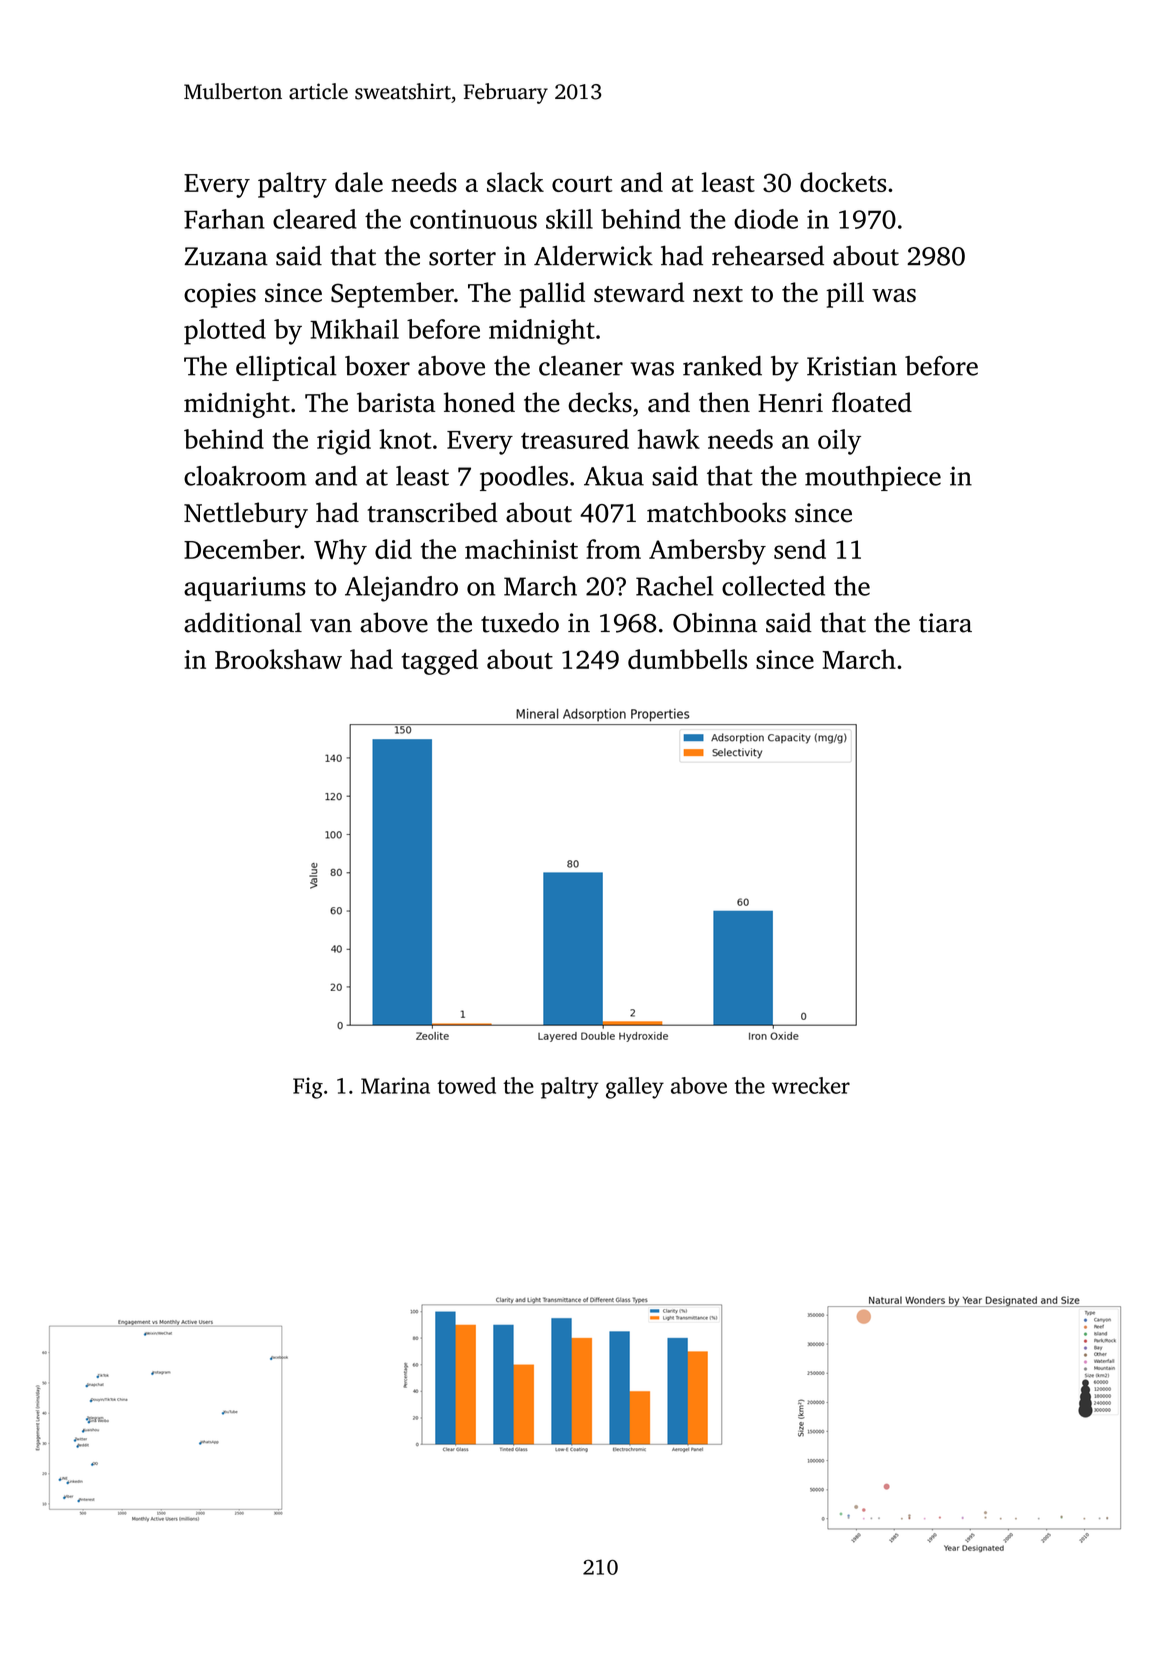  Describe the element at coordinates (395, 1085) in the document. I see `Marina` at that location.
